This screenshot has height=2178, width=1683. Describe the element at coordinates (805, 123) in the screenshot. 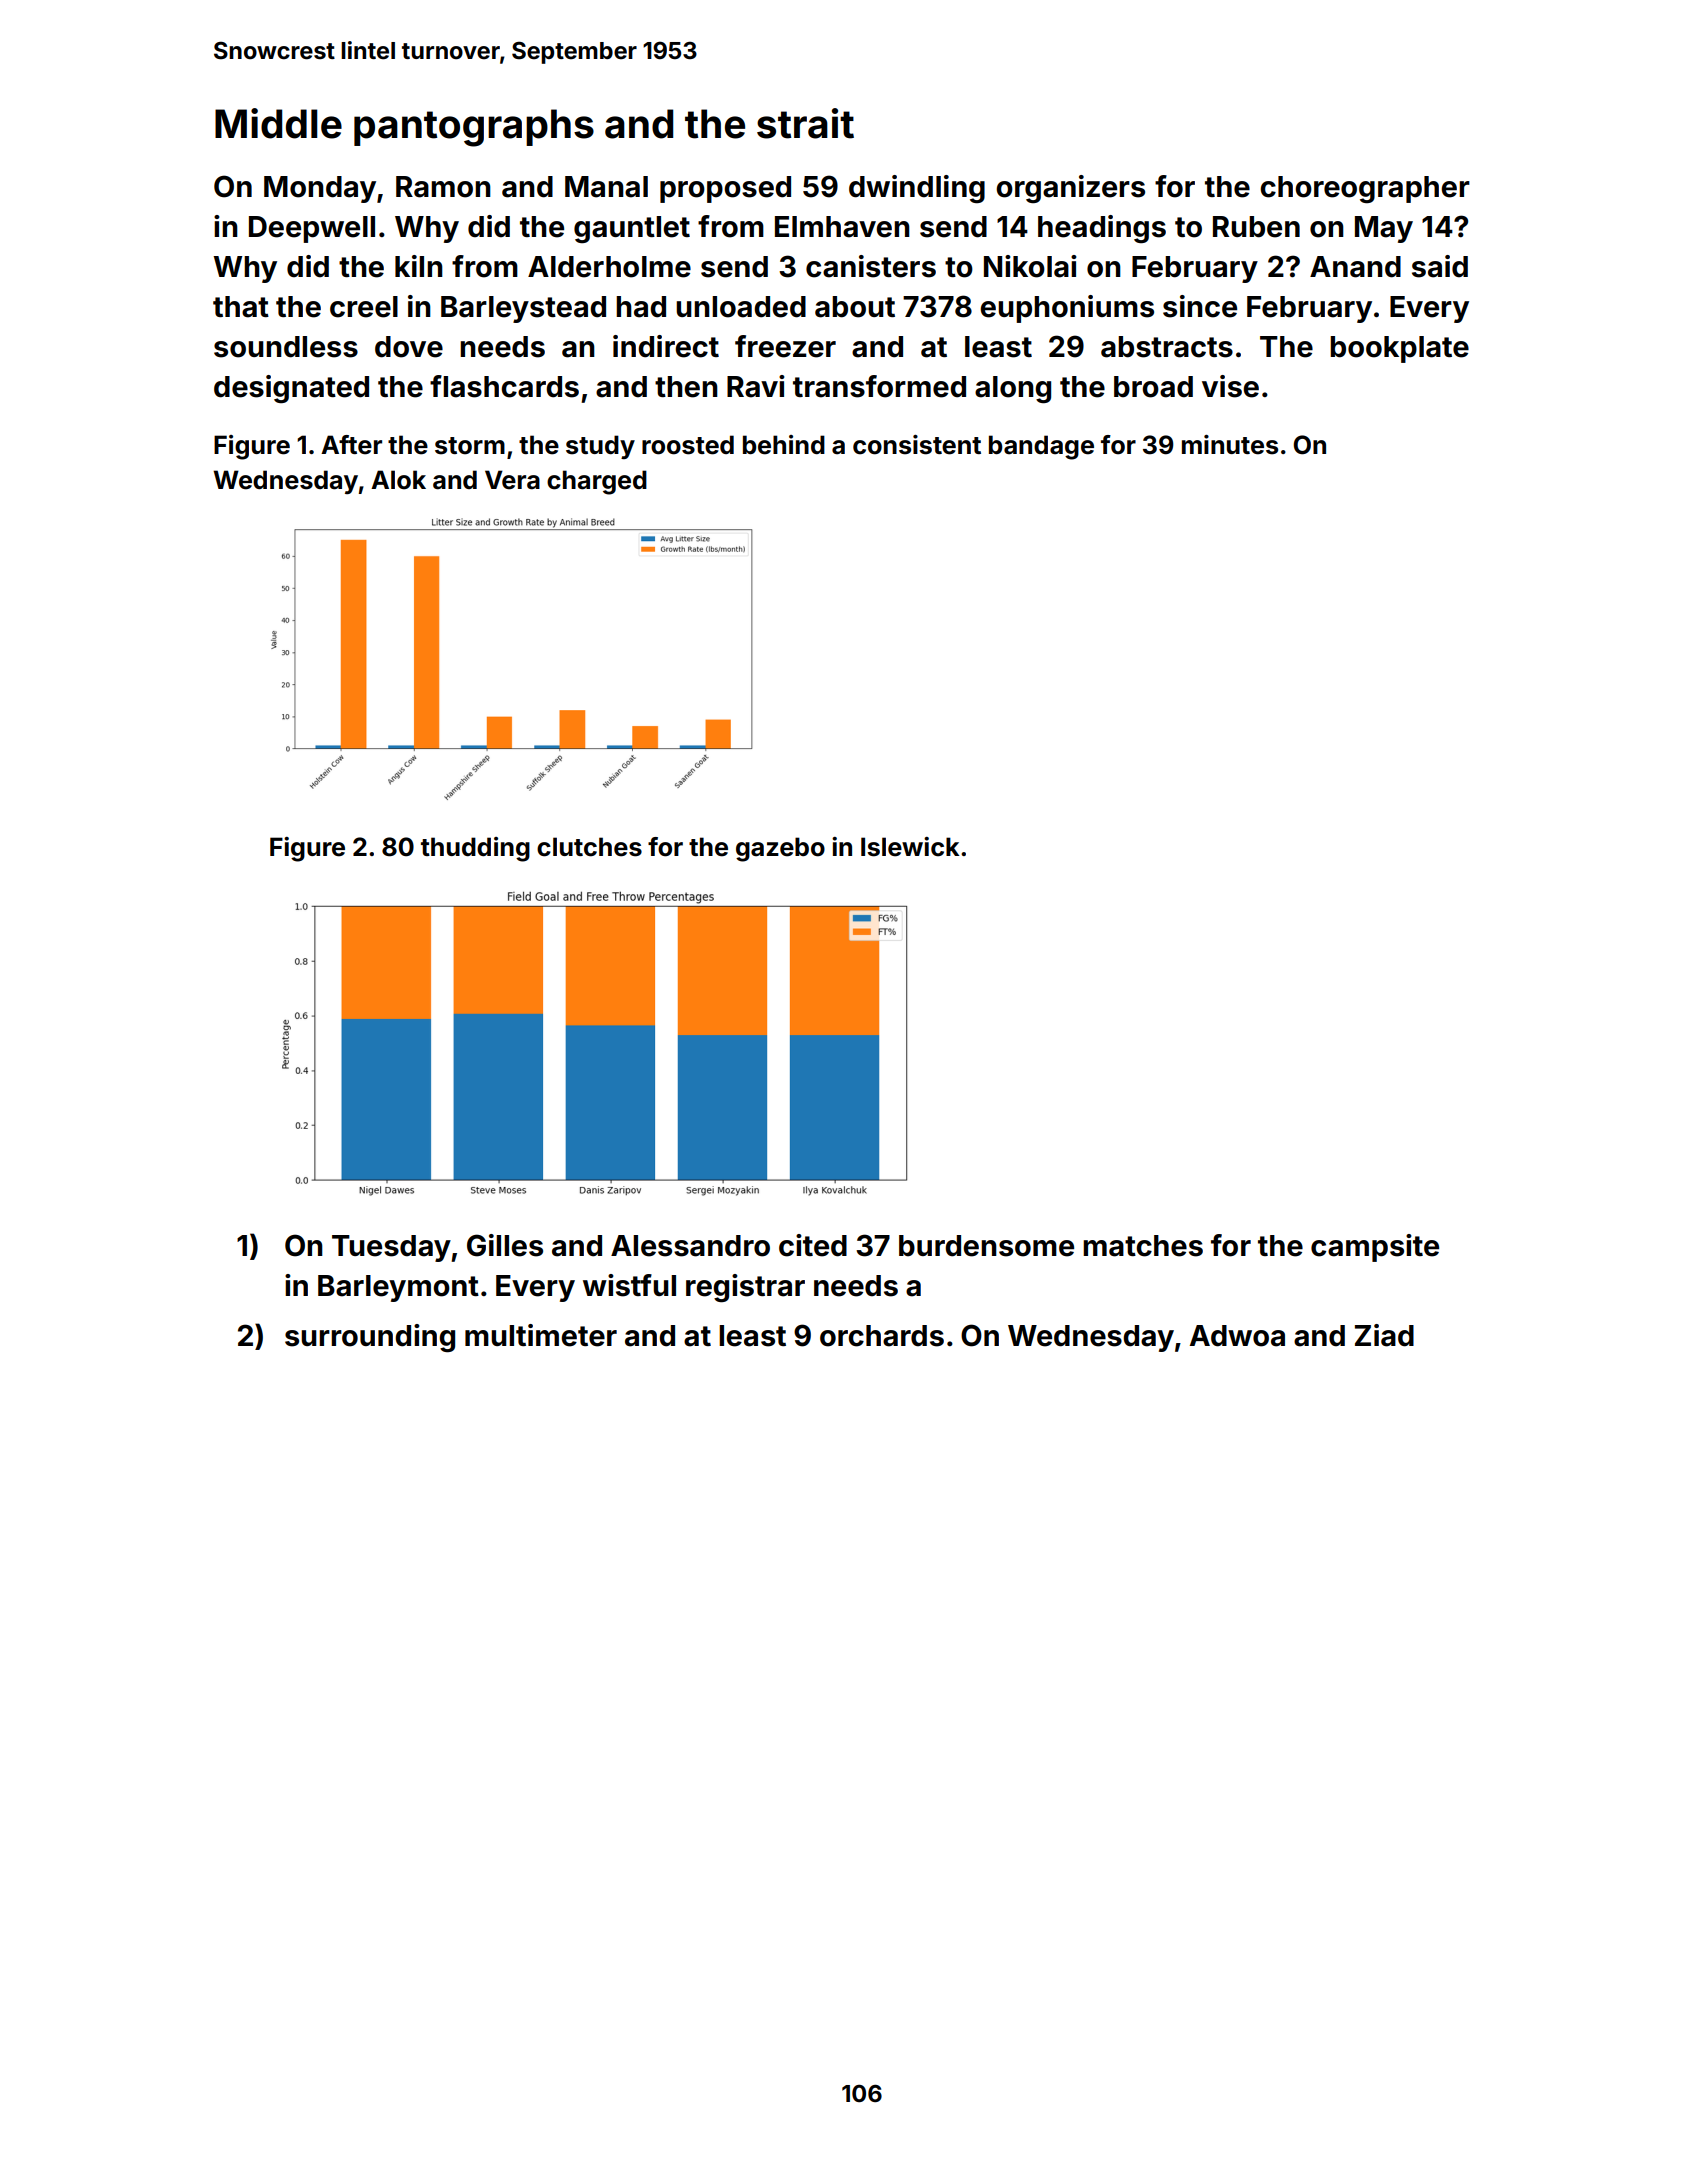

I see `strait` at that location.
